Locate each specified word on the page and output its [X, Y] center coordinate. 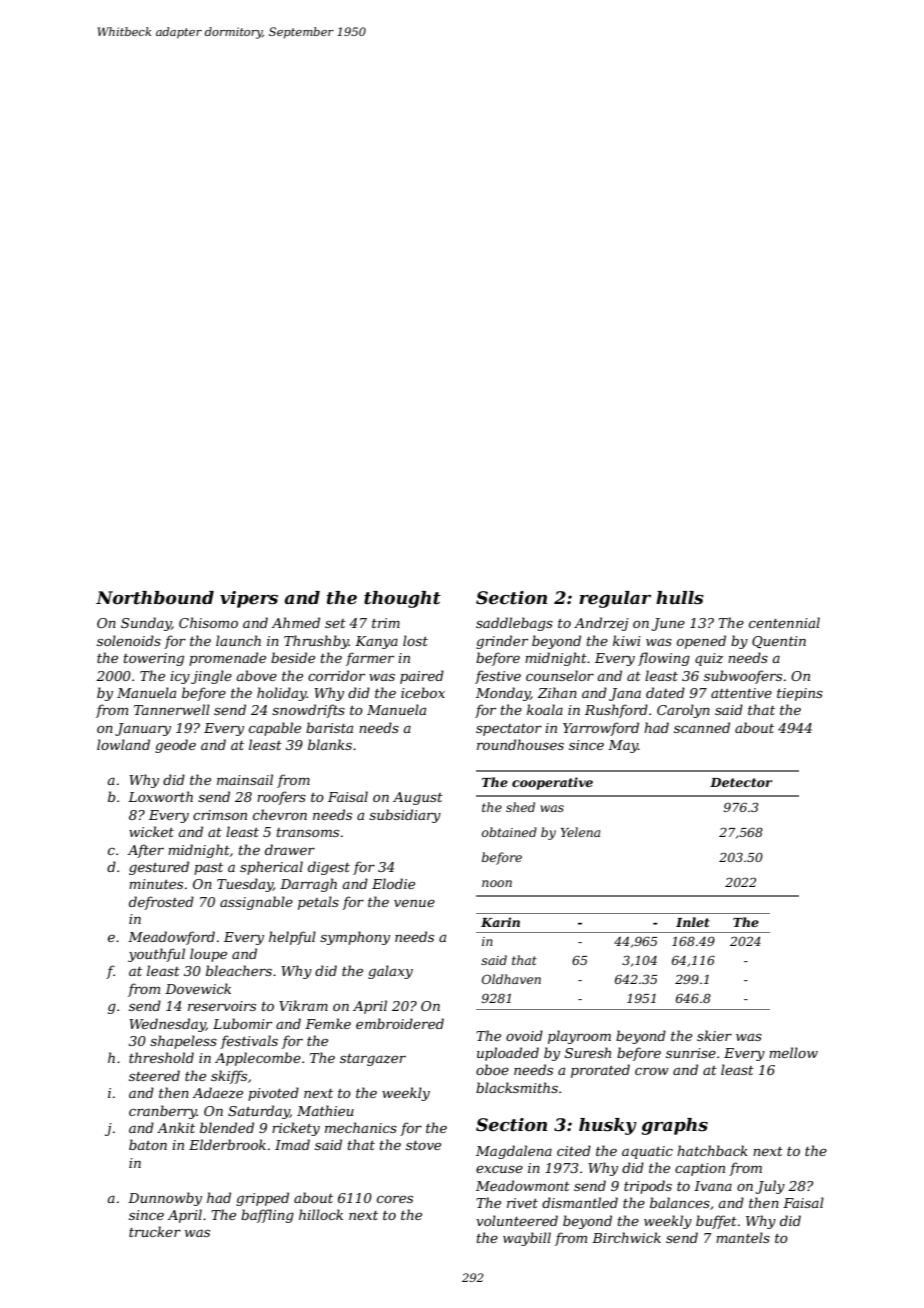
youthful [156, 955]
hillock [321, 1214]
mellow [793, 1052]
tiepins [800, 694]
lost [415, 640]
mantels [743, 1237]
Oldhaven [511, 979]
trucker [155, 1231]
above [256, 675]
